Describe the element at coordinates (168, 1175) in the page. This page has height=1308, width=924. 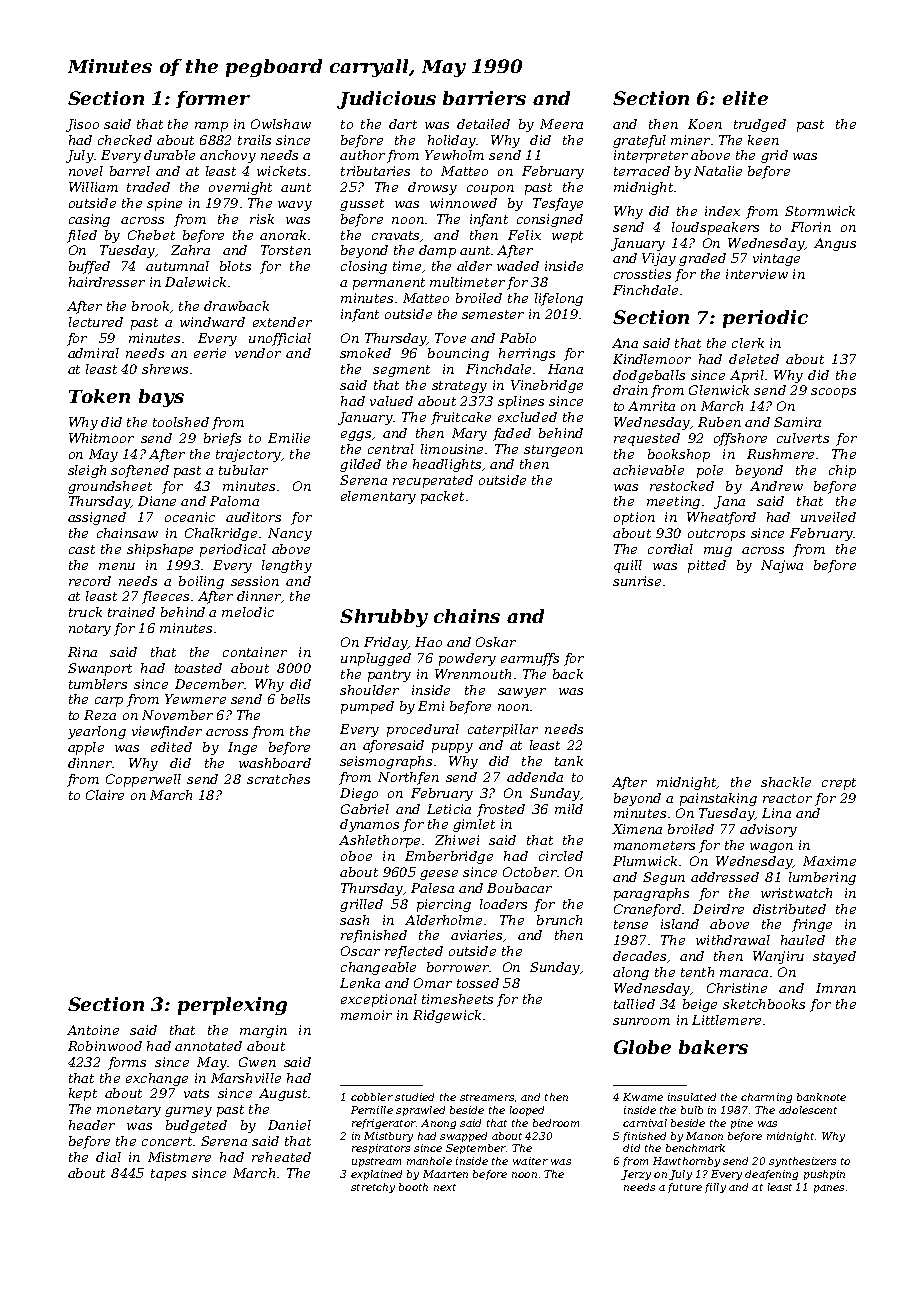
I see `tapes` at that location.
